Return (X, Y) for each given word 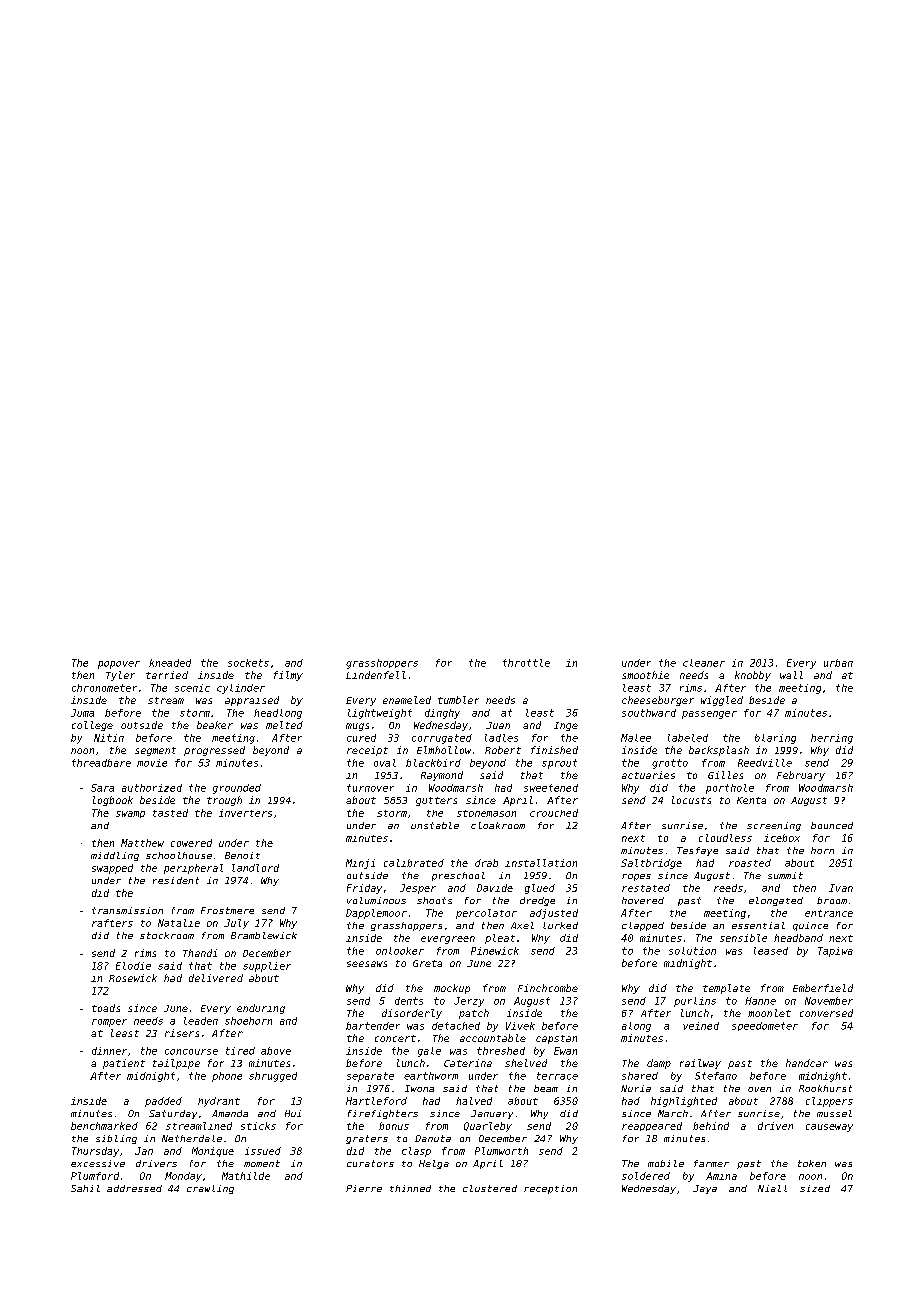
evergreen (448, 940)
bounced (832, 825)
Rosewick (133, 978)
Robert (503, 750)
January (492, 1114)
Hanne (760, 1001)
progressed (214, 751)
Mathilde (246, 1176)
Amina (721, 1176)
